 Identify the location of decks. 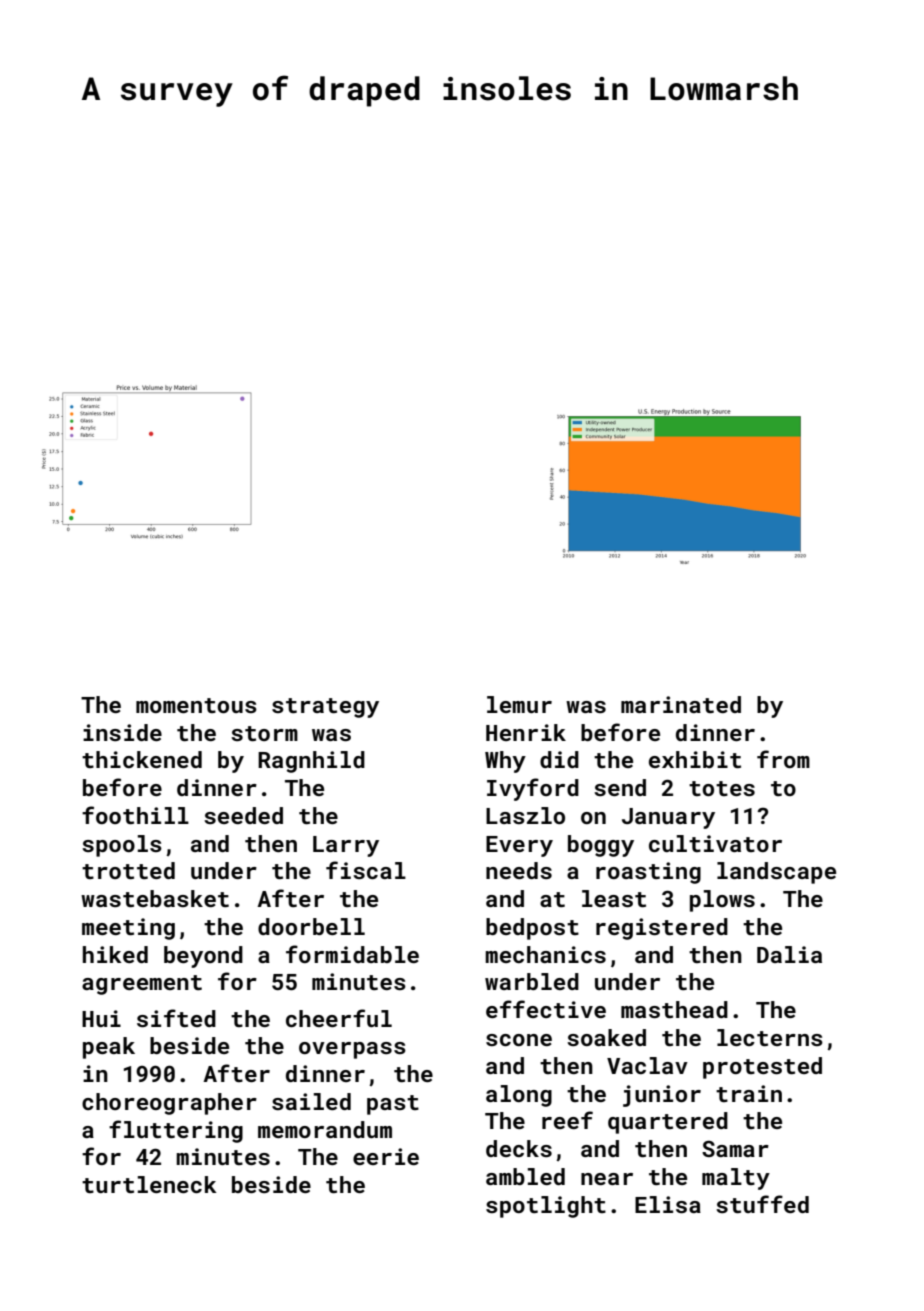
(519, 1148).
